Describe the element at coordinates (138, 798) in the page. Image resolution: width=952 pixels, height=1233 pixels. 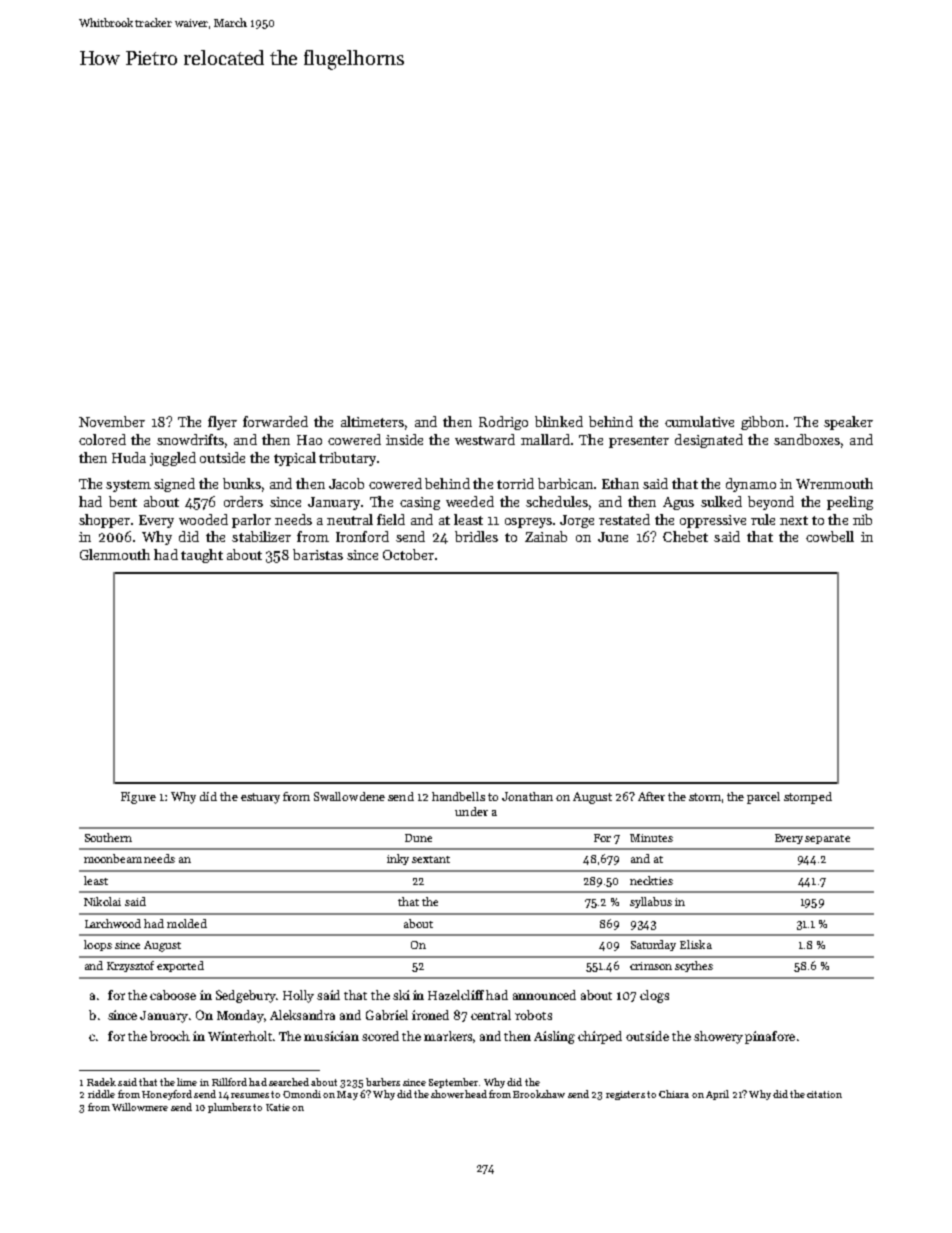
I see `Figure` at that location.
